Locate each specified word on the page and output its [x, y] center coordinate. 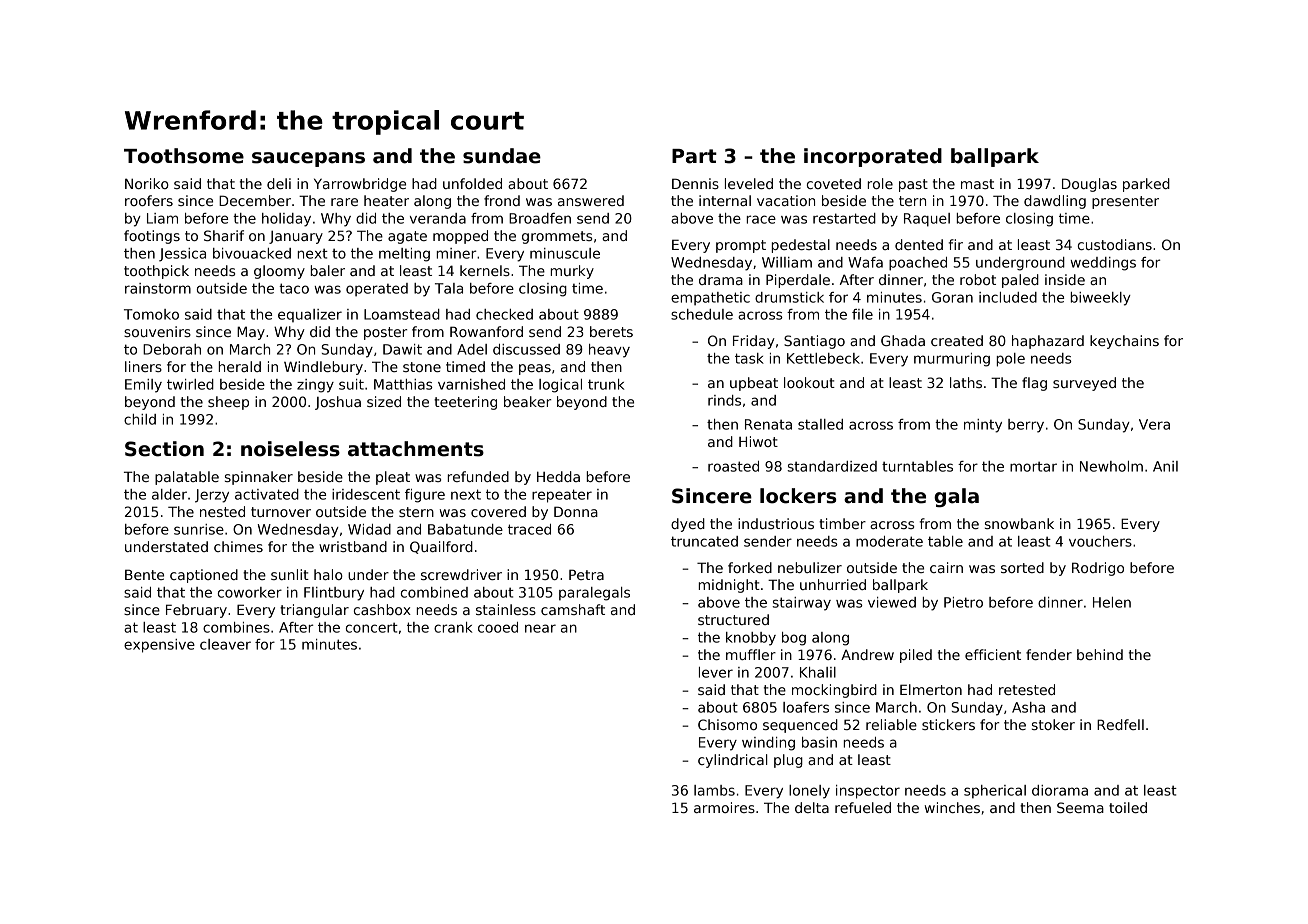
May [251, 333]
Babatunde [465, 529]
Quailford [441, 547]
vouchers [1100, 541]
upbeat [754, 384]
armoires [724, 807]
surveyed [1084, 384]
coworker [250, 592]
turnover [281, 512]
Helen [1112, 602]
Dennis [695, 183]
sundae [502, 156]
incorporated [873, 157]
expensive [159, 646]
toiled [1128, 807]
